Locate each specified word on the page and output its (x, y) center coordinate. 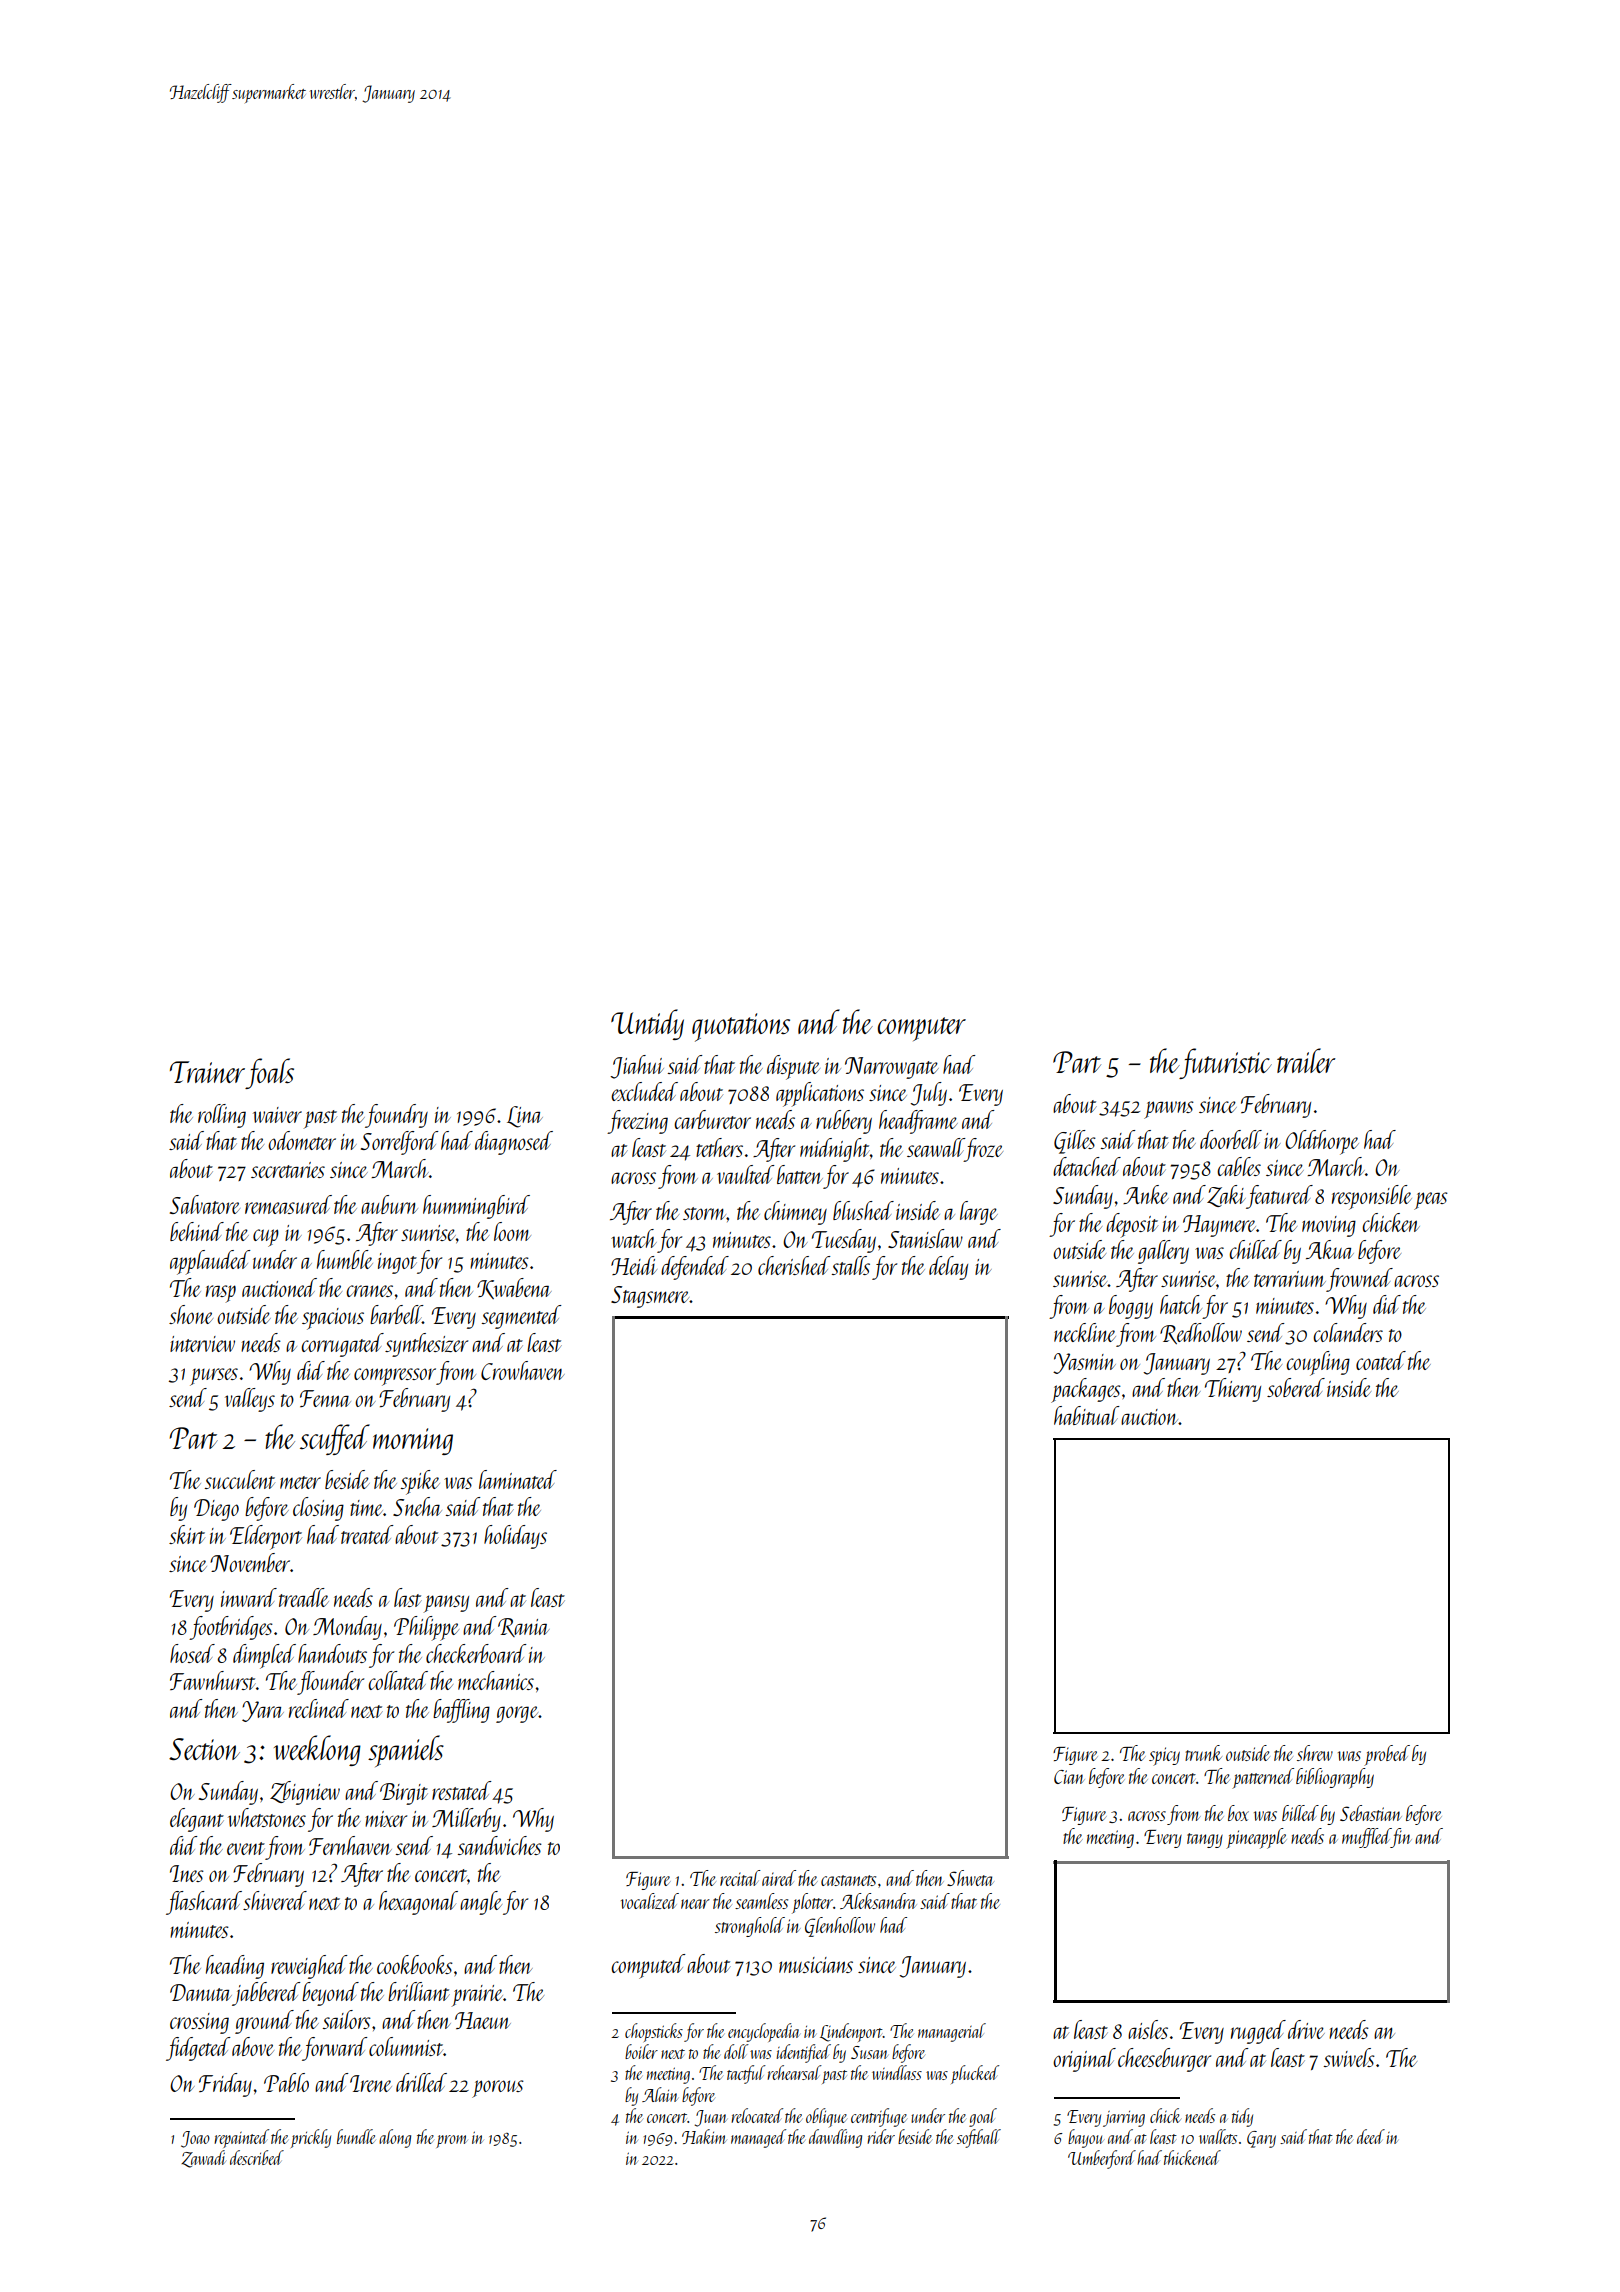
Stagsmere (650, 1297)
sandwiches (500, 1845)
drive (1306, 2029)
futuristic (1226, 1063)
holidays (515, 1537)
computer (922, 1029)
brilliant (419, 1991)
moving (1329, 1226)
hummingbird (476, 1207)
